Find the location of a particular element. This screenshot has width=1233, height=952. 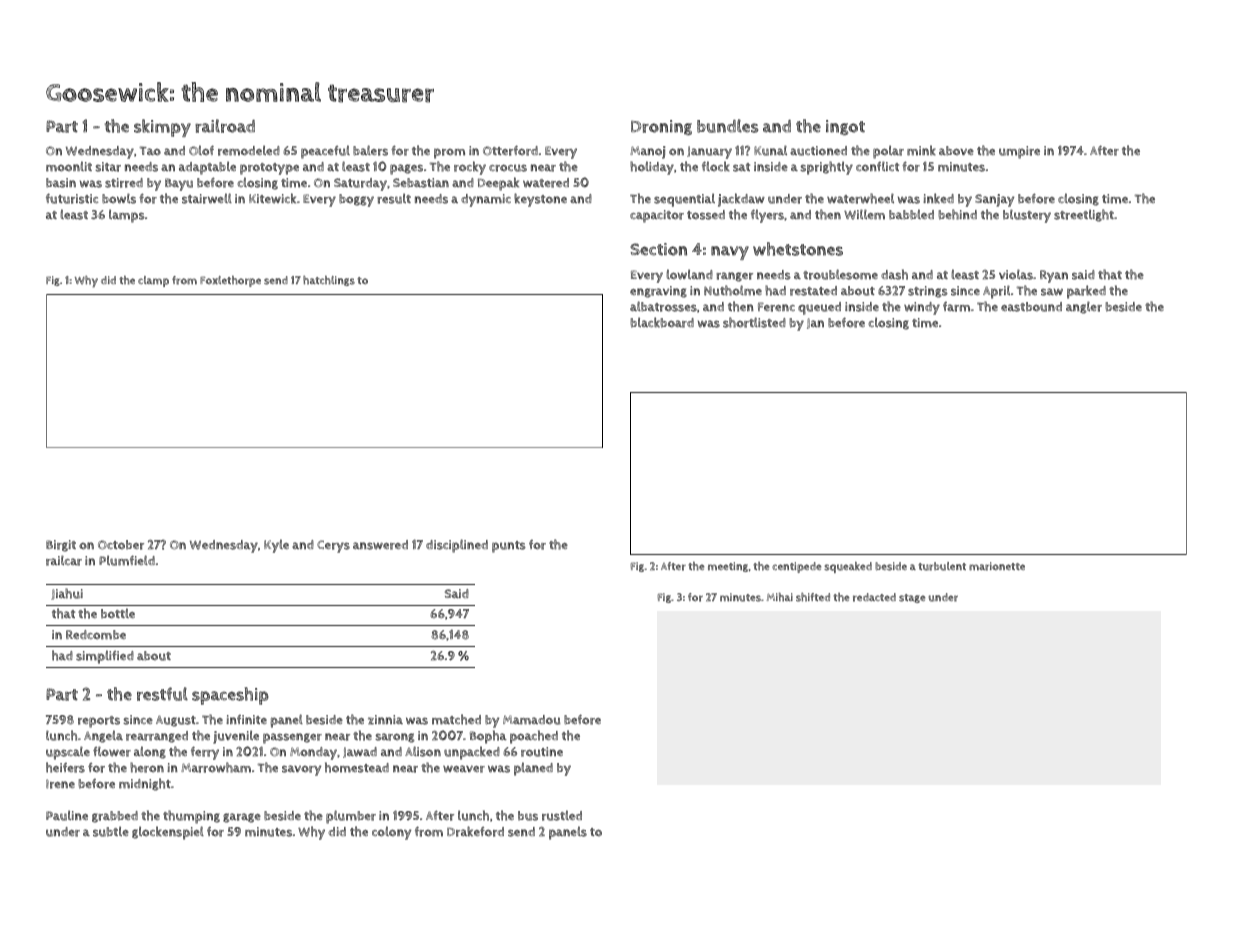

Cerys is located at coordinates (333, 546).
